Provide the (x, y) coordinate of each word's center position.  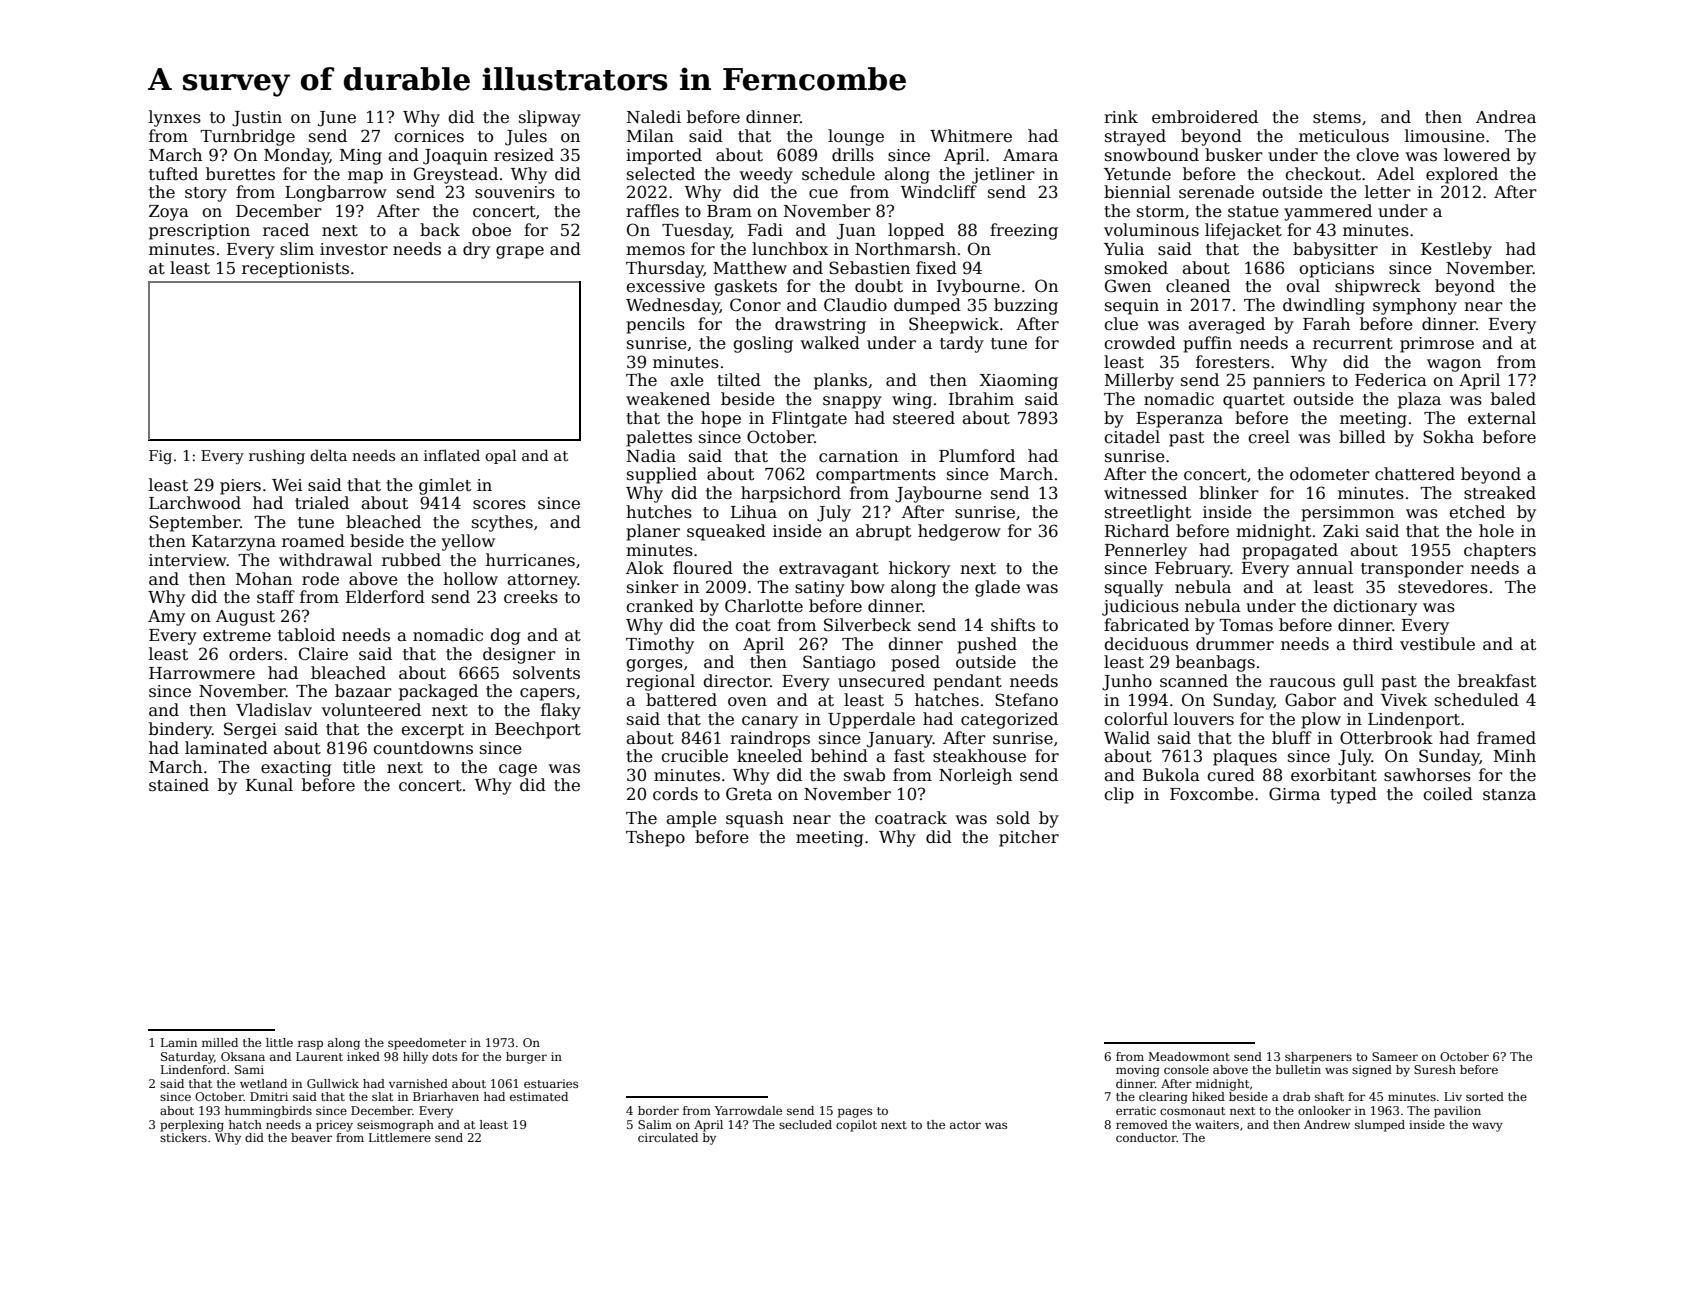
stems (1337, 118)
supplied (662, 475)
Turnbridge (247, 137)
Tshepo (655, 838)
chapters (1500, 551)
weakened (668, 399)
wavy (1487, 1127)
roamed (313, 541)
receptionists (295, 270)
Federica (1391, 380)
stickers (183, 1137)
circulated (668, 1137)
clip (1119, 795)
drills (853, 154)
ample (691, 819)
